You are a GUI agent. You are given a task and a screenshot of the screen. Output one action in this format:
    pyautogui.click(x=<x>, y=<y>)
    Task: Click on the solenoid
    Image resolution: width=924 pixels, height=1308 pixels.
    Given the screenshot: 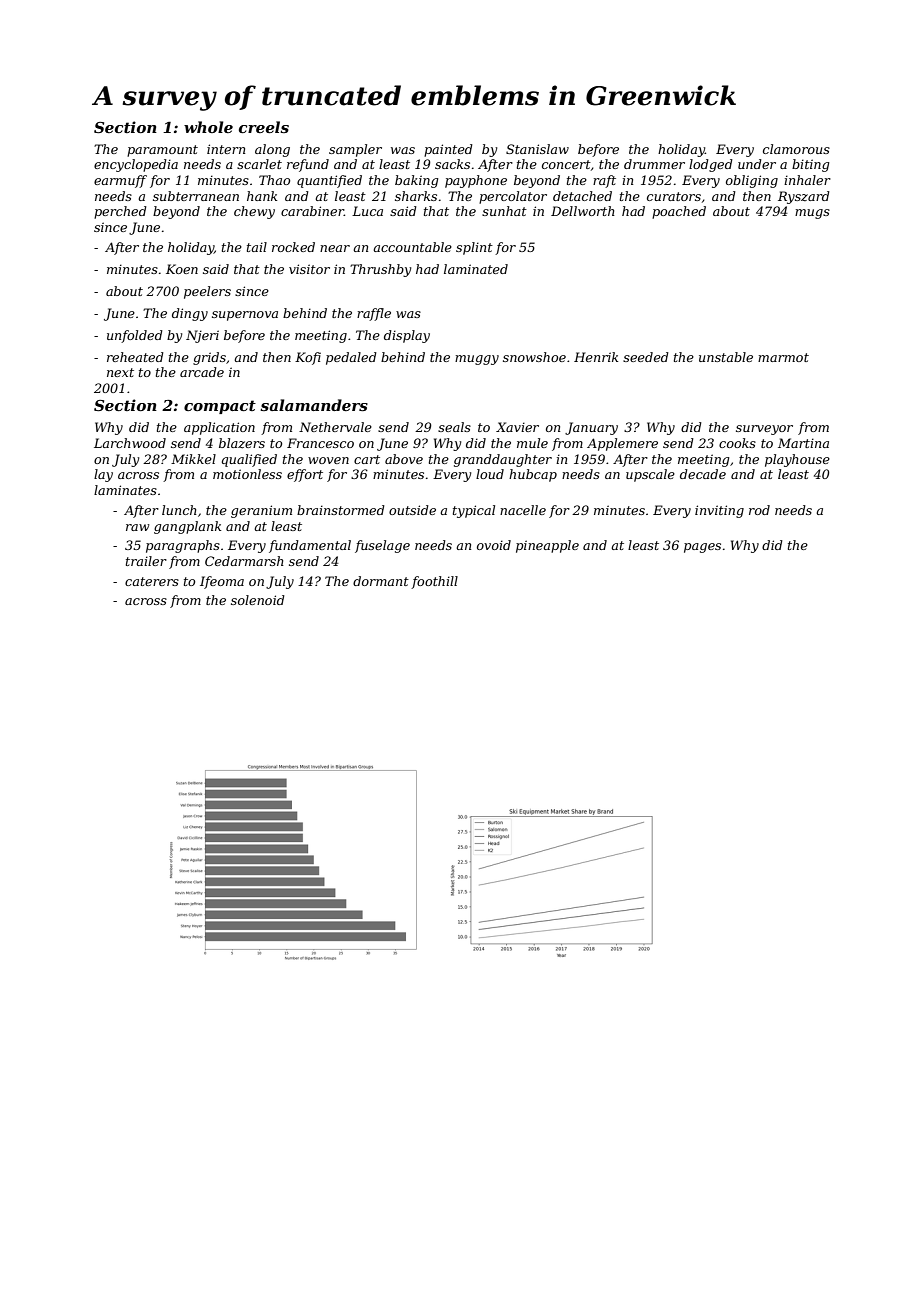 What is the action you would take?
    pyautogui.click(x=258, y=600)
